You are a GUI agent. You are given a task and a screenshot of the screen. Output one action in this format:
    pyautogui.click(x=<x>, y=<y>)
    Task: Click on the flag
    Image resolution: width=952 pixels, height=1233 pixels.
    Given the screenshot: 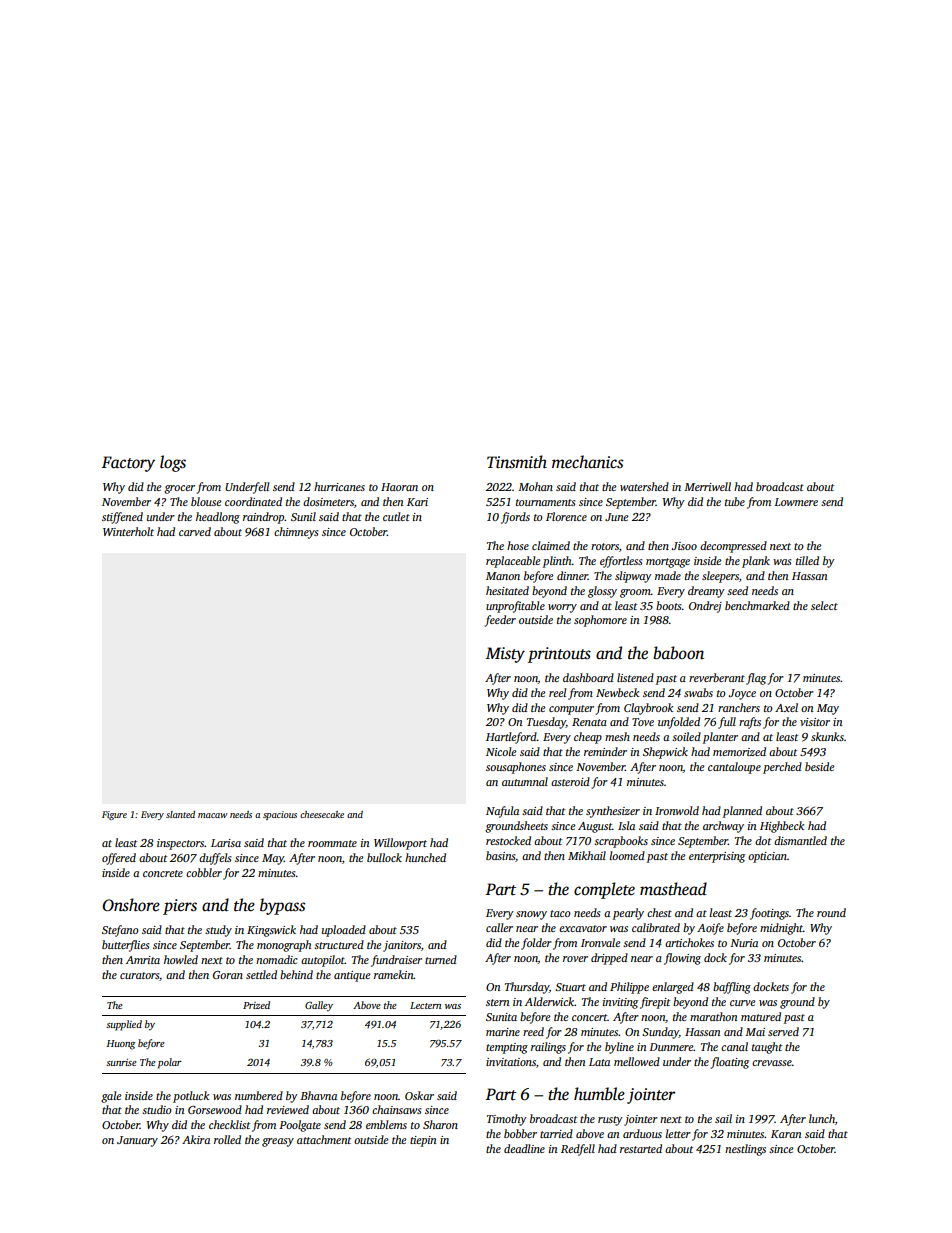 What is the action you would take?
    pyautogui.click(x=756, y=679)
